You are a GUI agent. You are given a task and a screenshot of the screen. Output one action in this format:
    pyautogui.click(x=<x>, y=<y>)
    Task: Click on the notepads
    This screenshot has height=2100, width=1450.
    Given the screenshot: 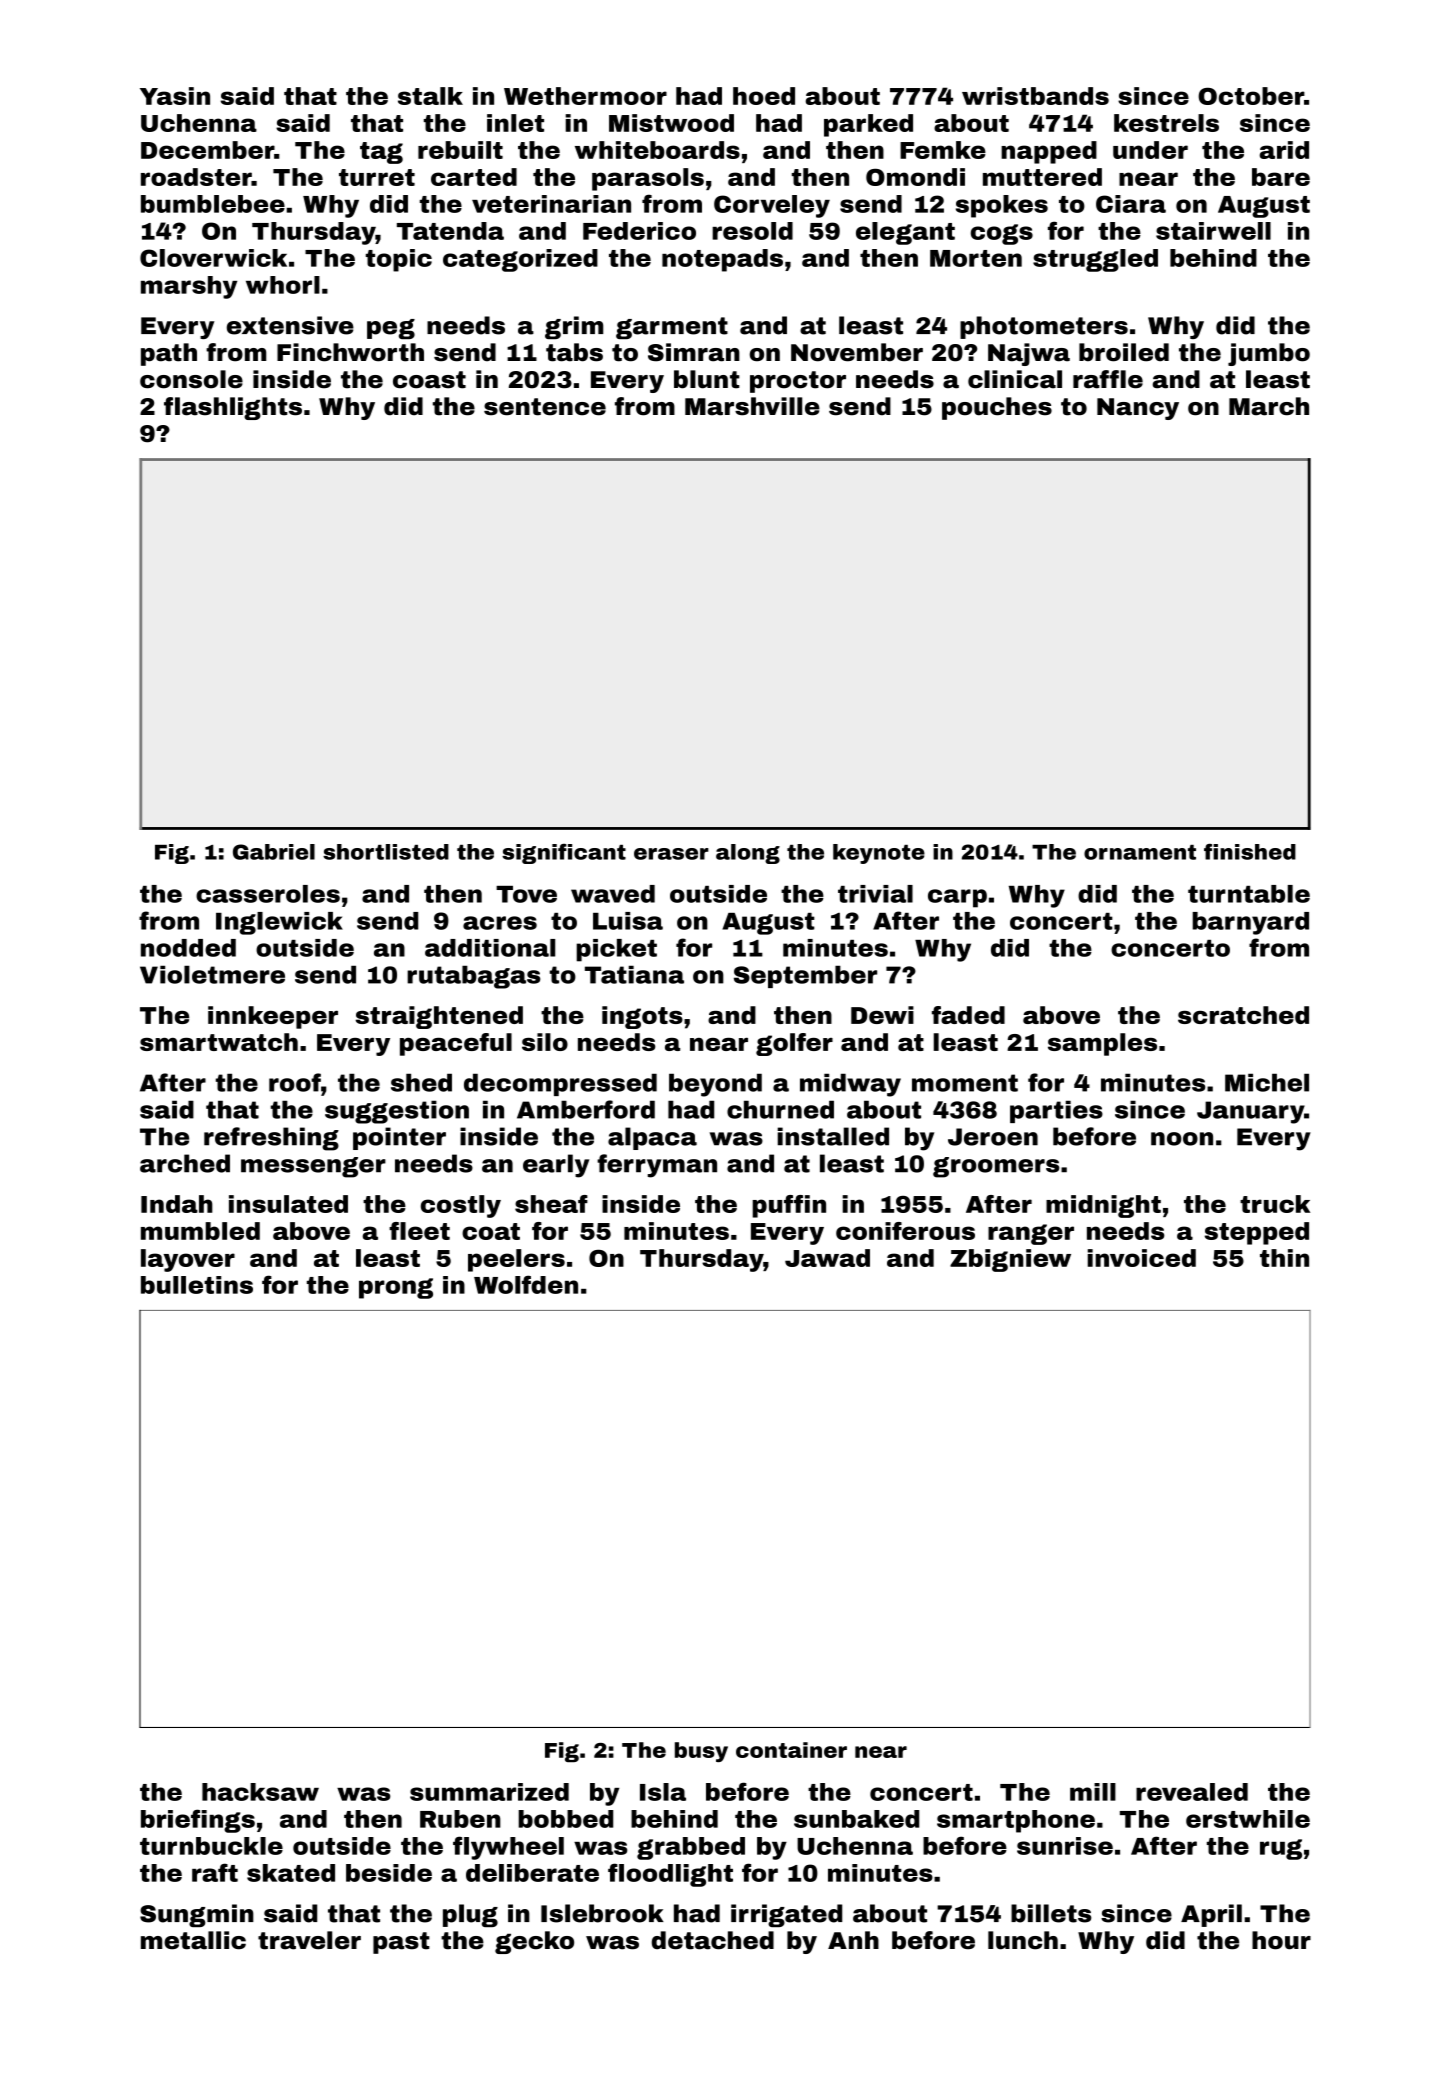 What is the action you would take?
    pyautogui.click(x=722, y=260)
